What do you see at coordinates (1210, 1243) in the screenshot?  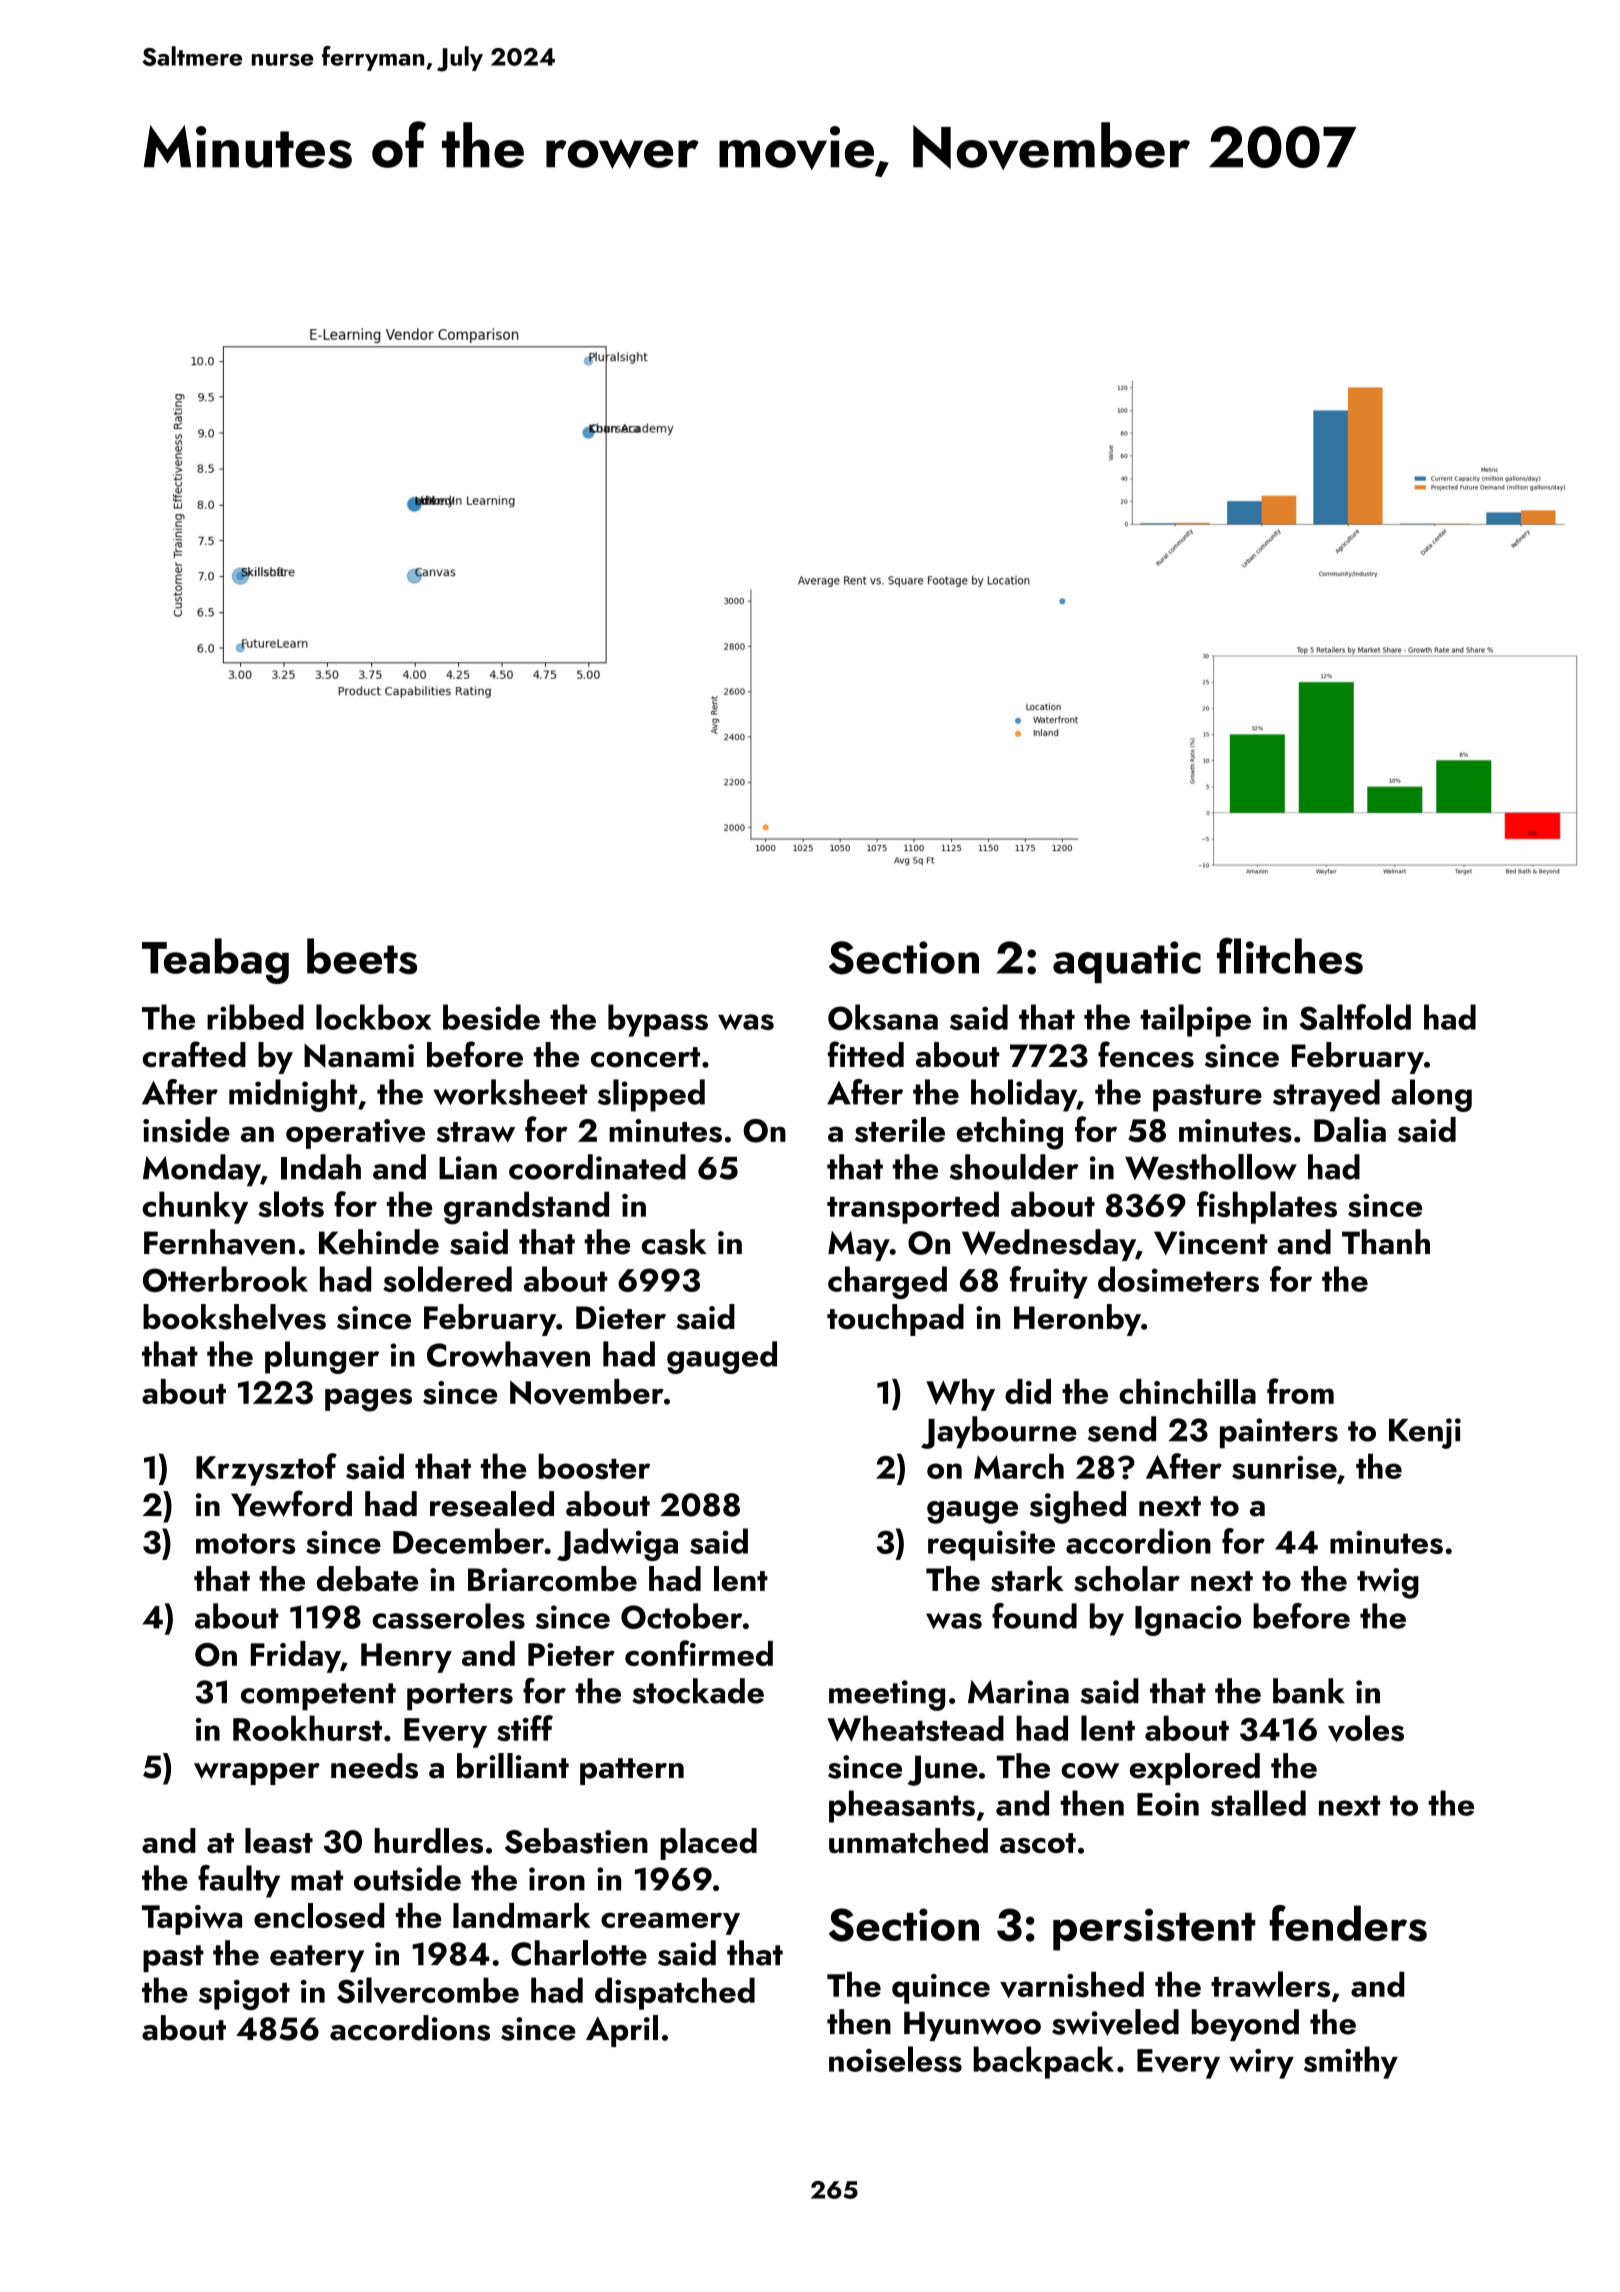 I see `Vincent` at bounding box center [1210, 1243].
